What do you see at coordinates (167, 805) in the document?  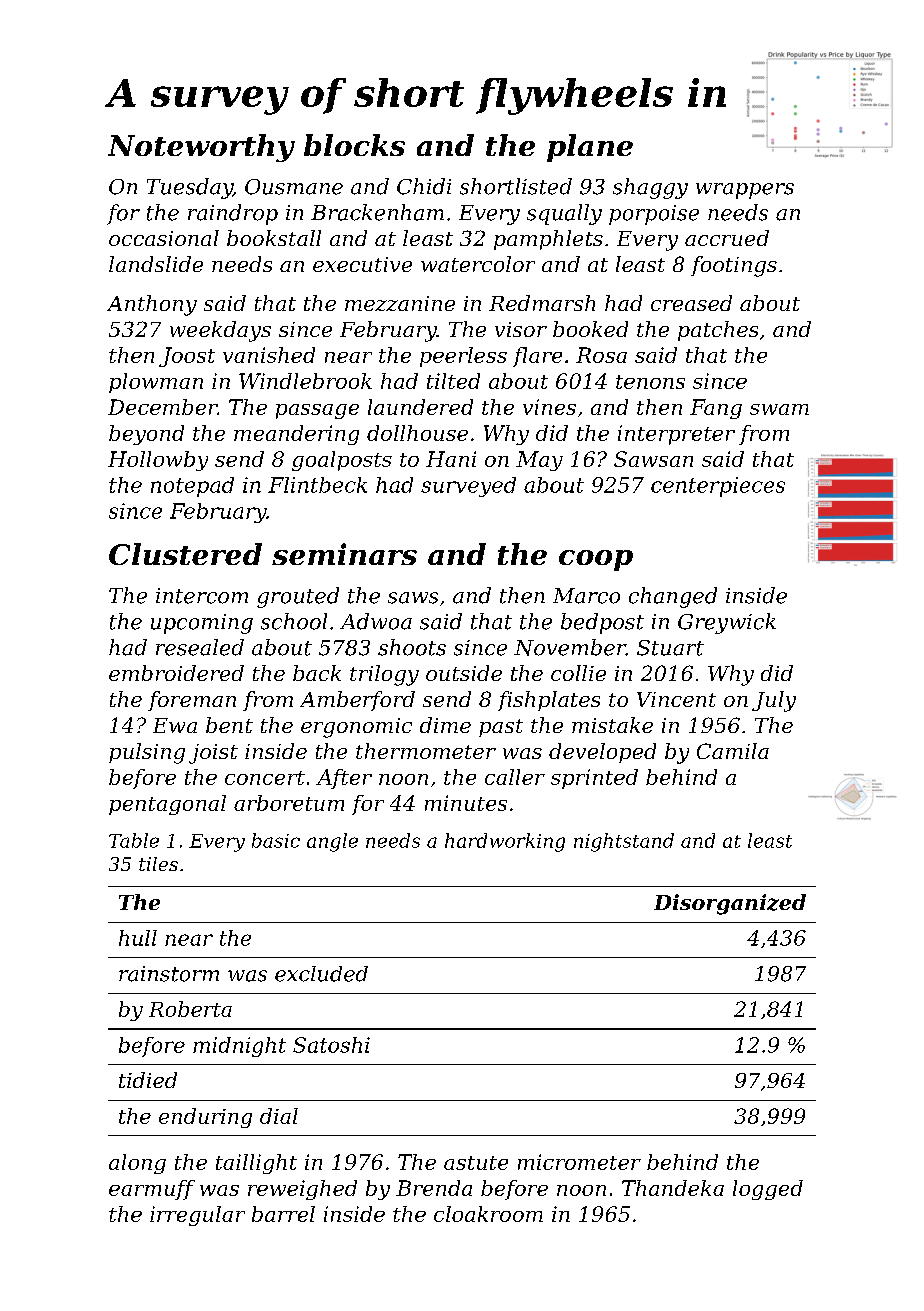 I see `pentagonal` at bounding box center [167, 805].
